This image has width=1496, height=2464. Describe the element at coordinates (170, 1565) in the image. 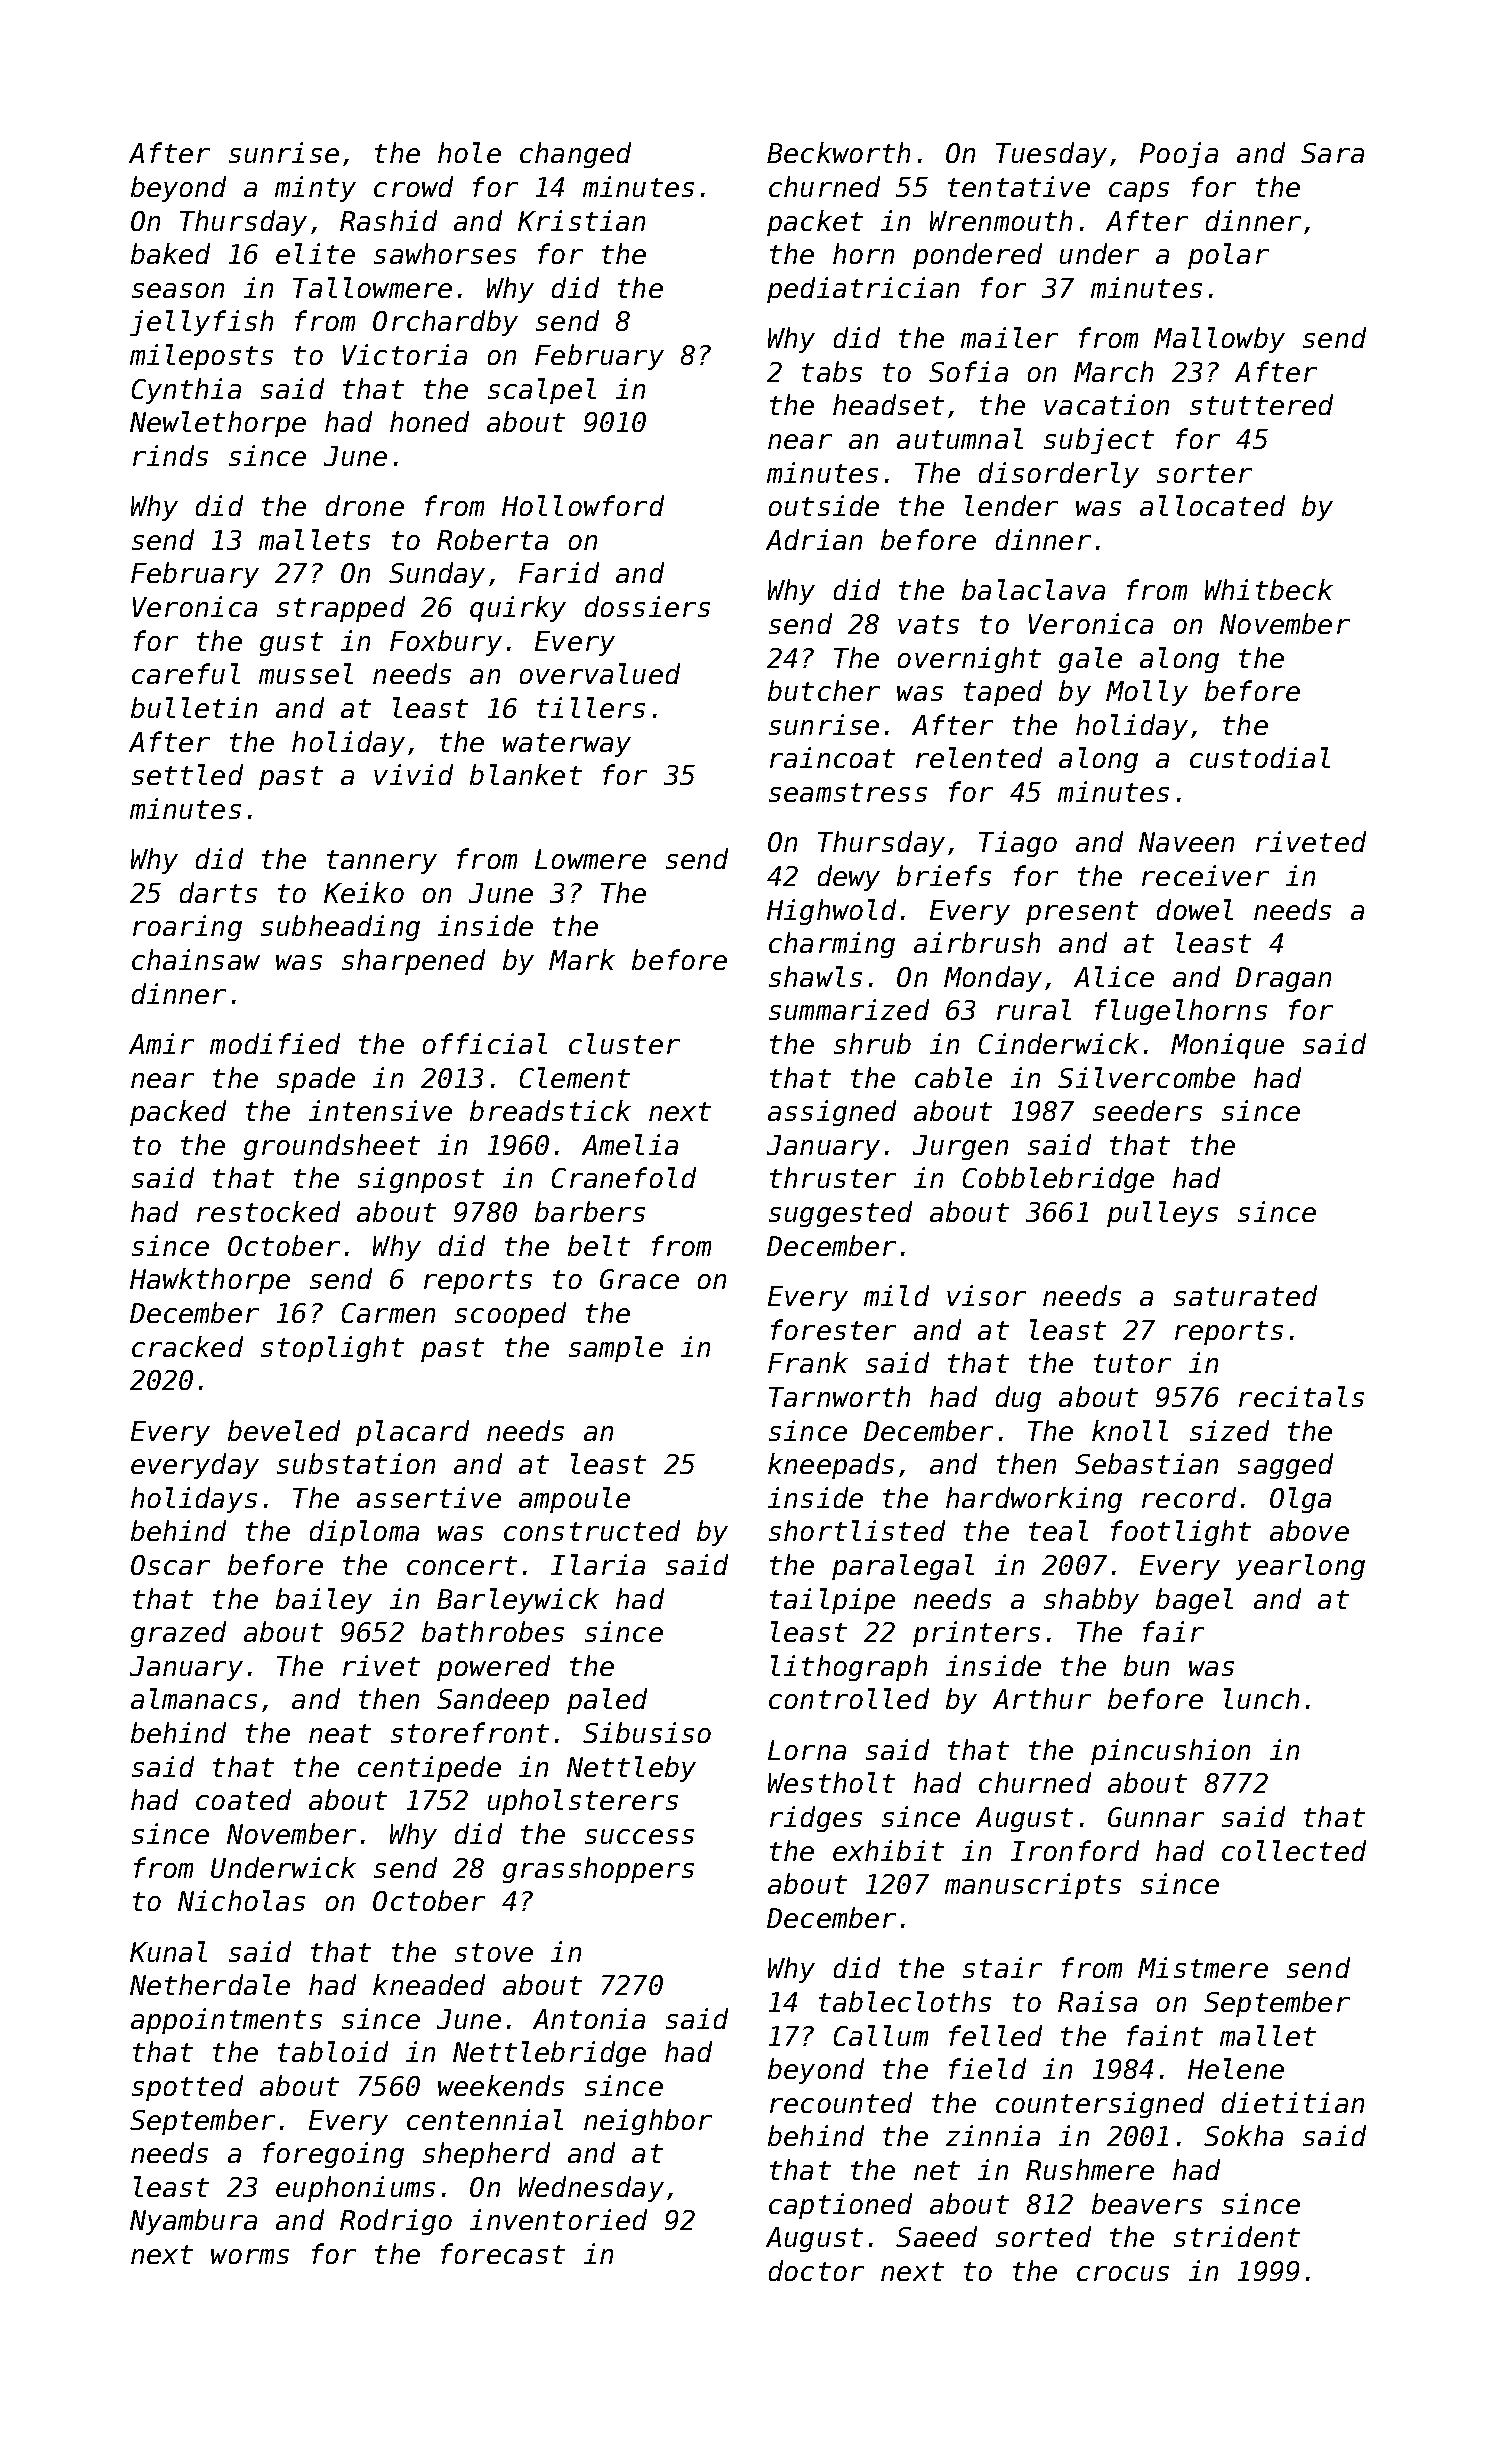

I see `Oscar` at that location.
